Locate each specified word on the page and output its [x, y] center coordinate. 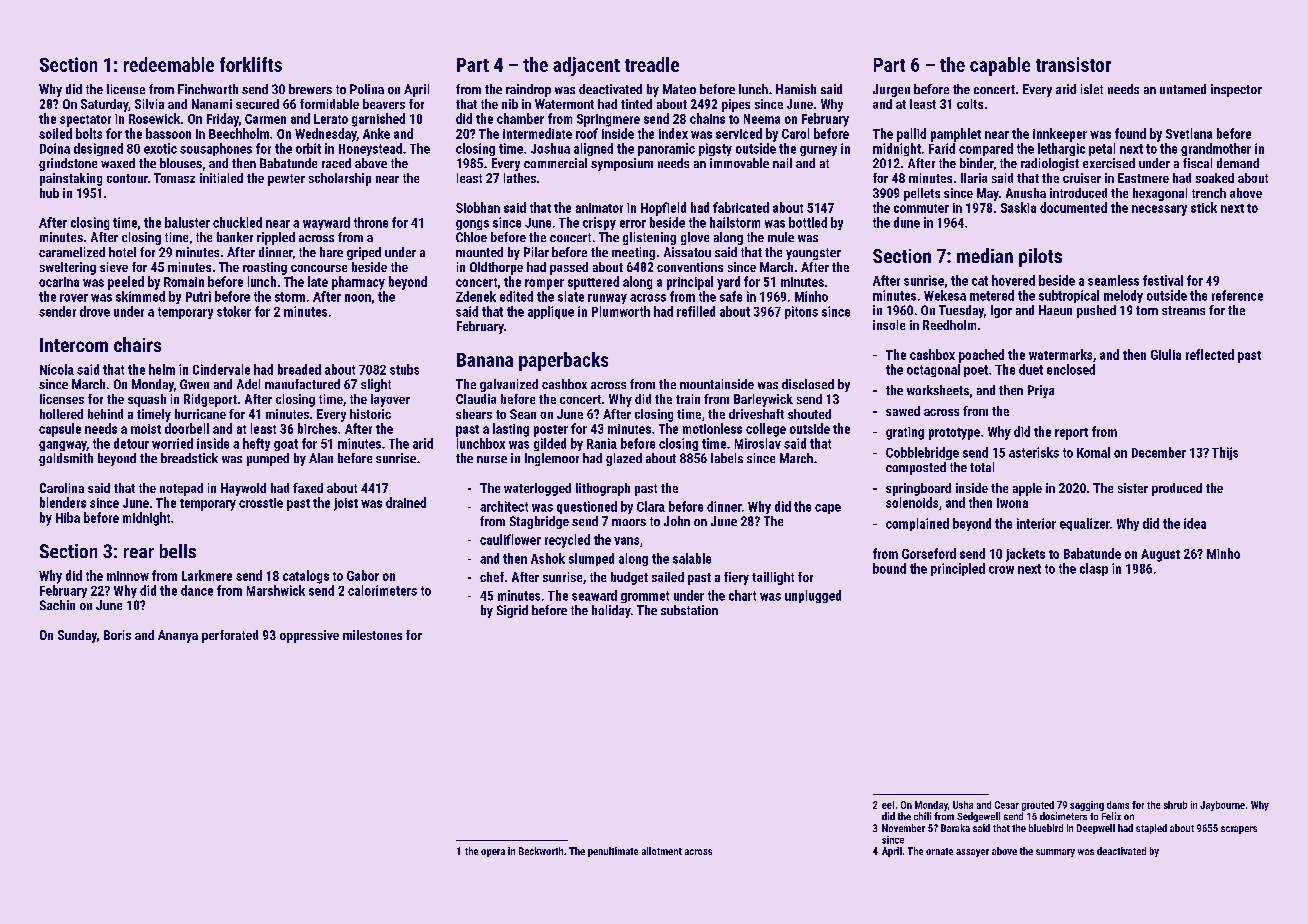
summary [1055, 853]
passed [569, 268]
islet [1092, 89]
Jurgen [891, 90]
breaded [299, 369]
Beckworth [541, 851]
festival [1163, 280]
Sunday [77, 636]
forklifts [251, 64]
